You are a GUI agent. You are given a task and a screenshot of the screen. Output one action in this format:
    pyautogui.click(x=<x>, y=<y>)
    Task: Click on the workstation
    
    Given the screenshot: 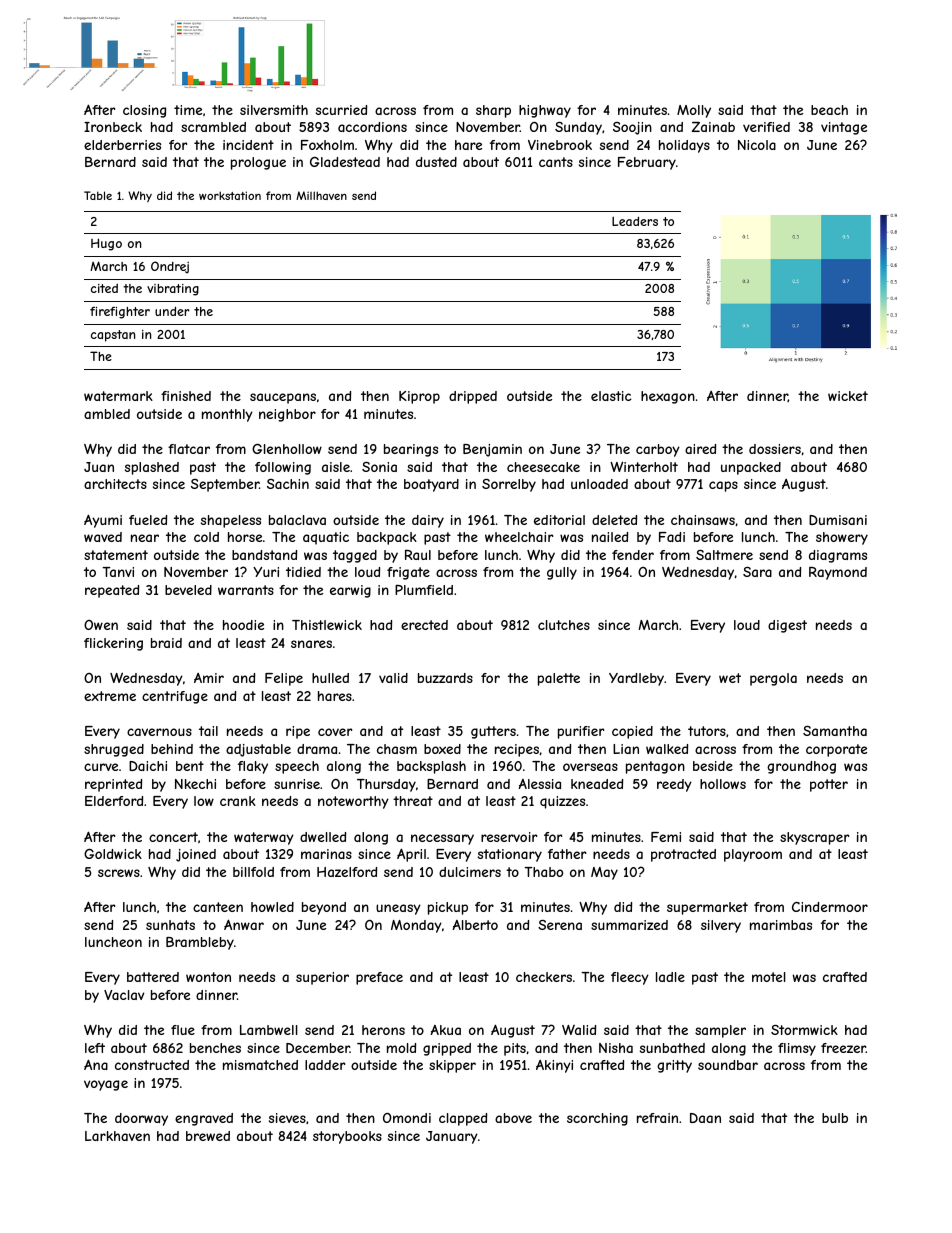 What is the action you would take?
    pyautogui.click(x=230, y=195)
